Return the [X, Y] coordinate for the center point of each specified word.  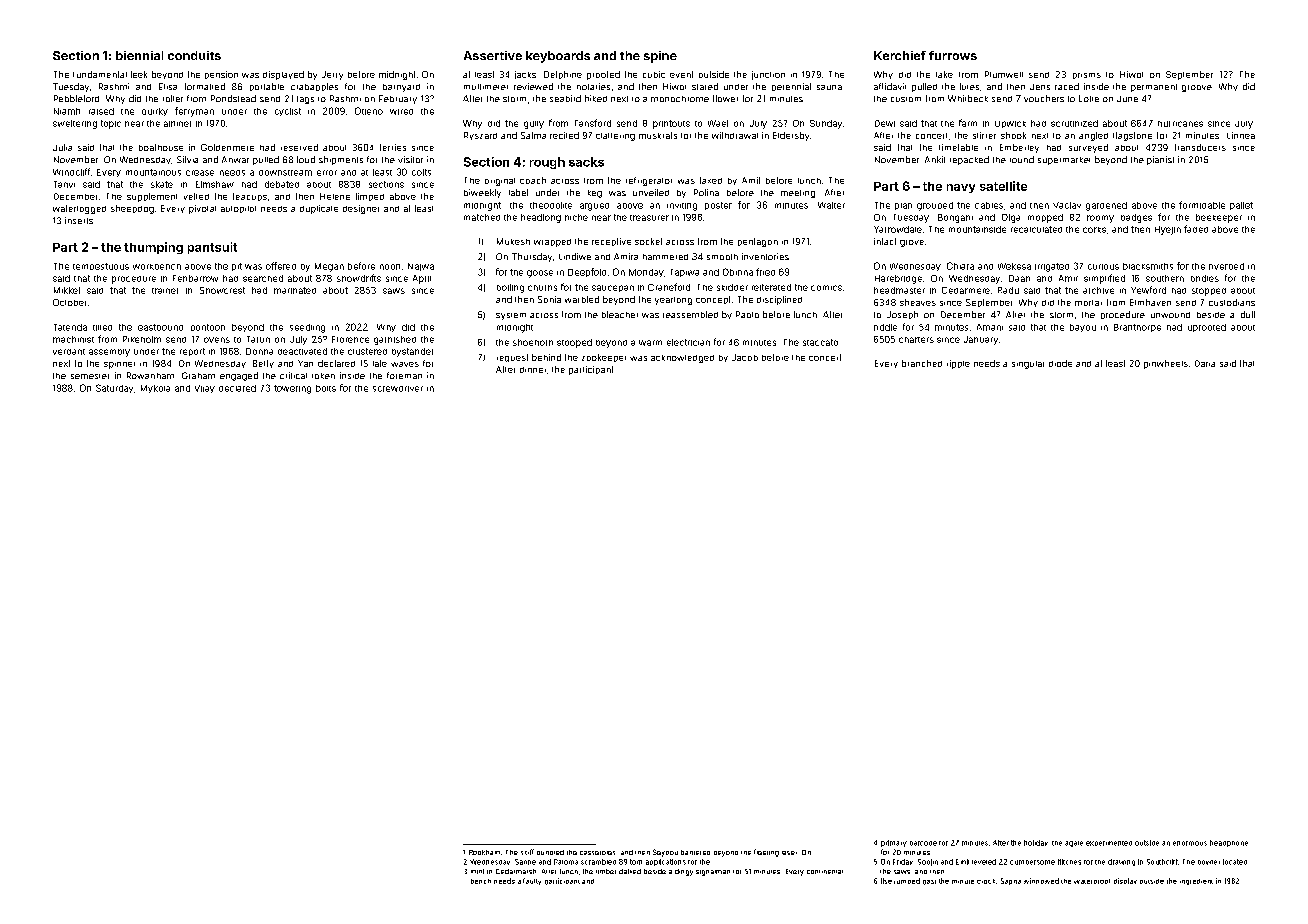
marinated [295, 290]
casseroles [597, 853]
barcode [923, 843]
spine [660, 57]
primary [894, 843]
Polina [706, 192]
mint [477, 871]
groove [1197, 88]
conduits [194, 55]
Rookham [484, 852]
